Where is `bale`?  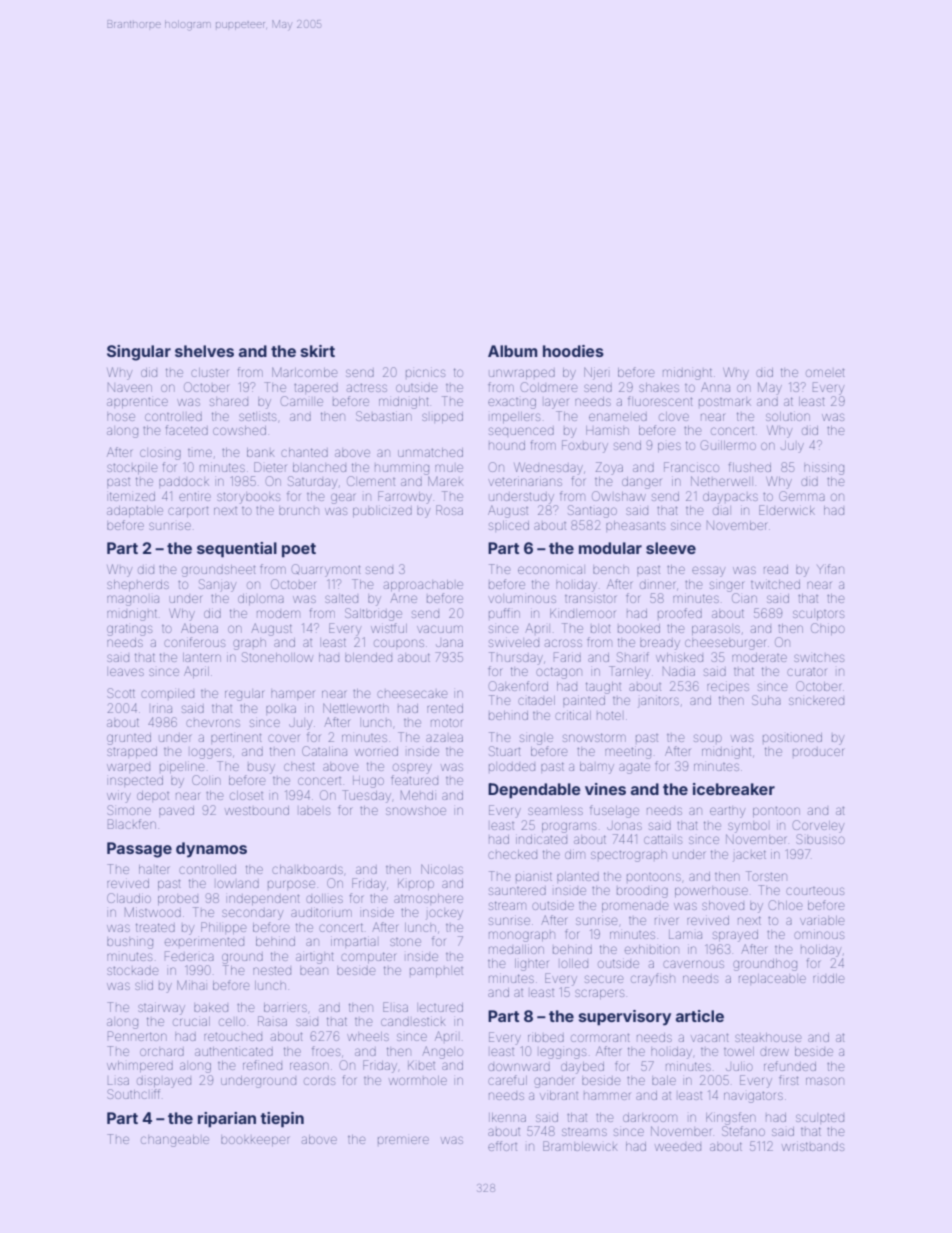
bale is located at coordinates (664, 1080).
